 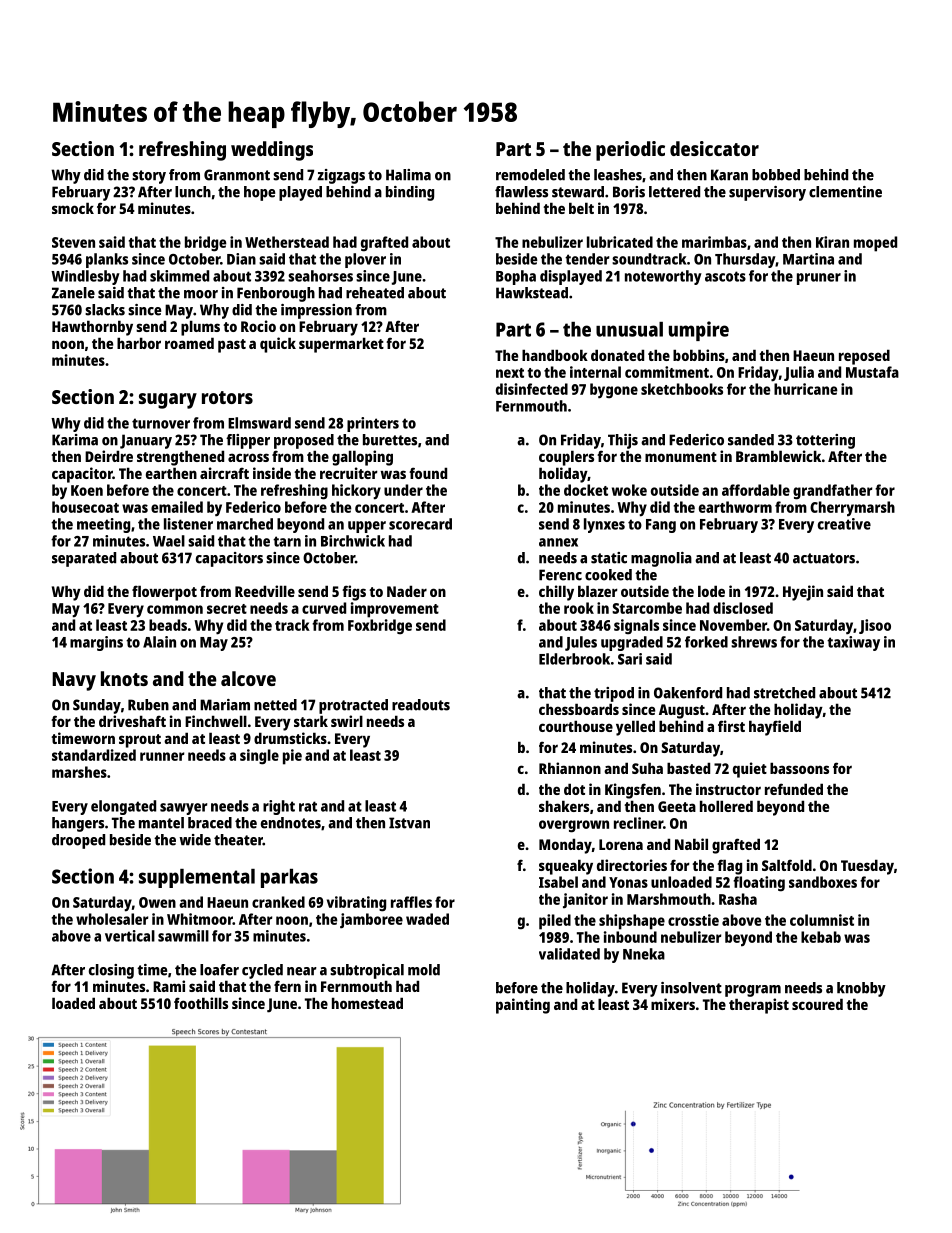 I want to click on bassoons, so click(x=799, y=768).
